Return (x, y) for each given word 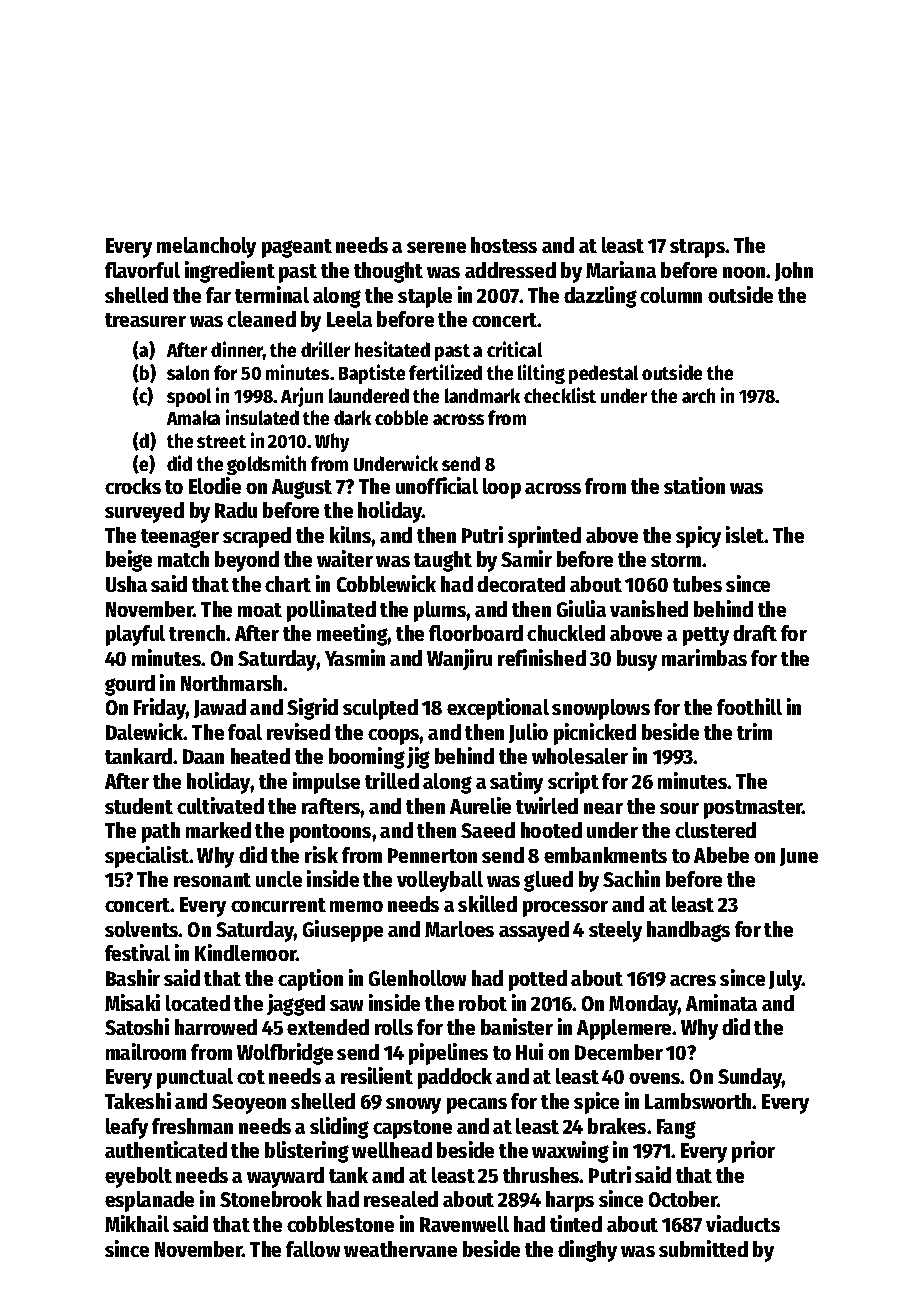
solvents (142, 929)
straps (698, 248)
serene (436, 247)
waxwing (570, 1152)
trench (197, 633)
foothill (749, 706)
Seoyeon (249, 1104)
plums (440, 611)
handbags (688, 931)
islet (745, 534)
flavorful (142, 270)
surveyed (144, 512)
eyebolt (138, 1177)
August (302, 489)
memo (356, 906)
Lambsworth (699, 1101)
